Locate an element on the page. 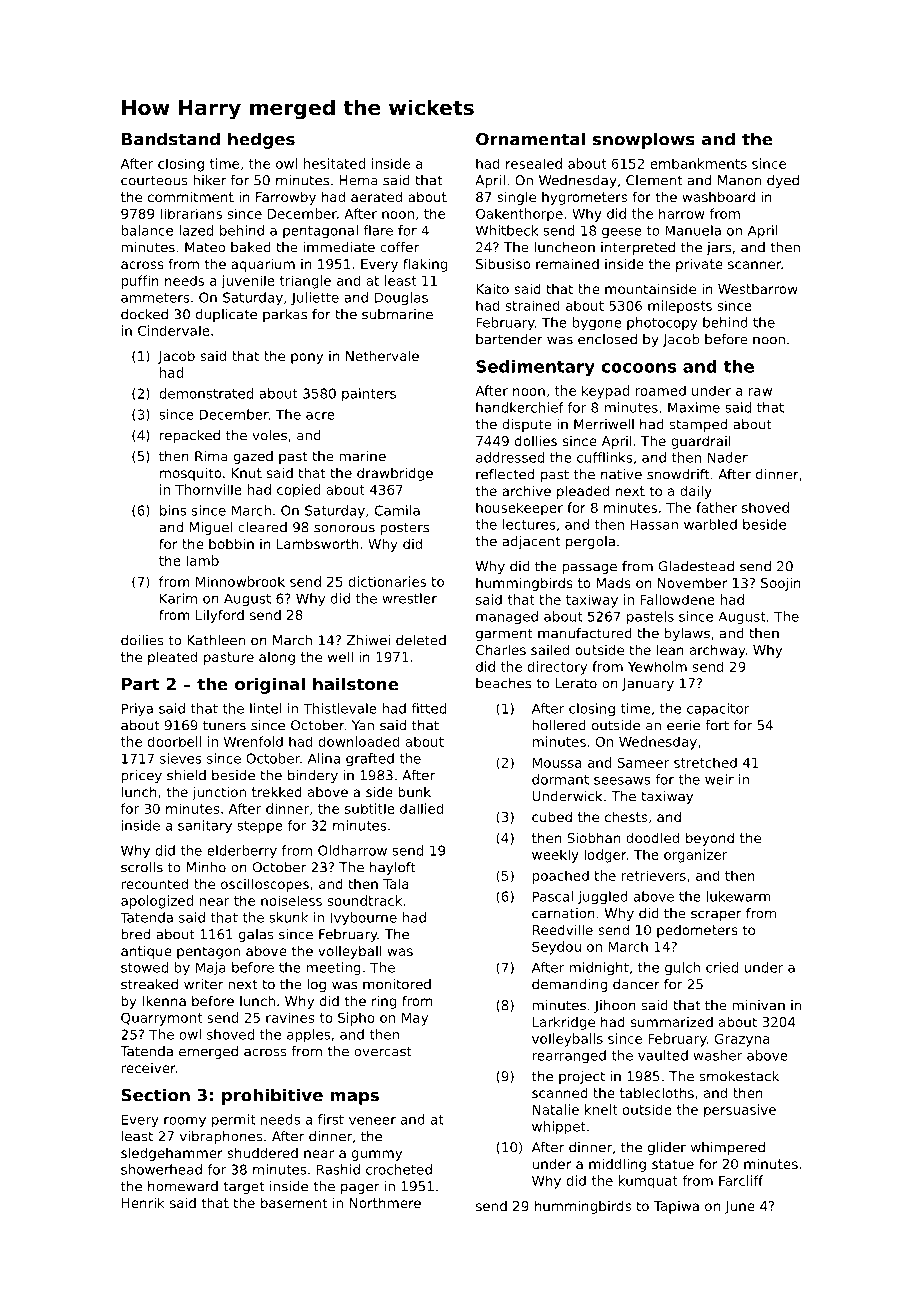 The height and width of the image is (1308, 924). archway is located at coordinates (718, 651).
